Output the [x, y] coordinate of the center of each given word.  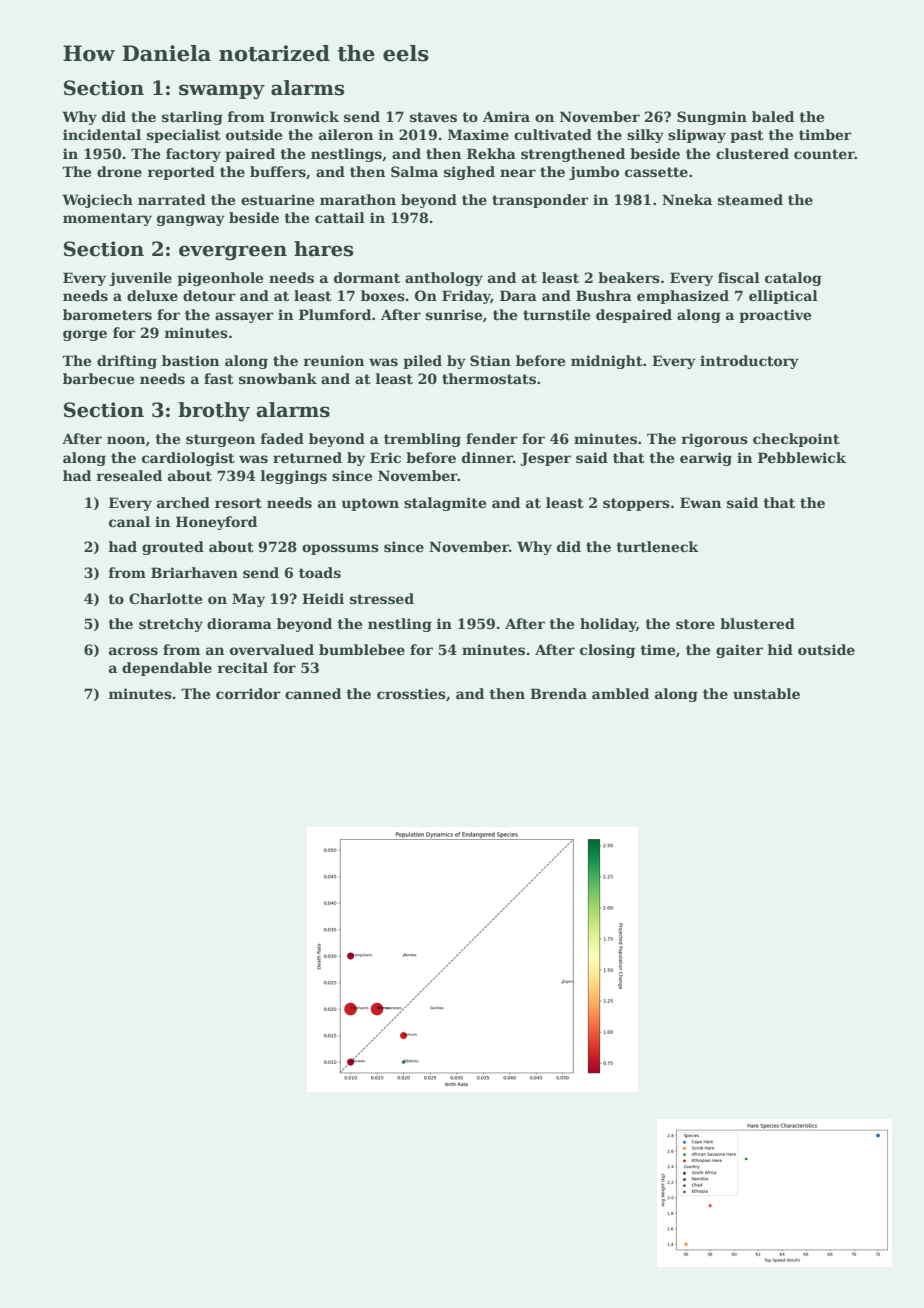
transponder [540, 201]
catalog [793, 279]
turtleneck [657, 546]
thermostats [489, 378]
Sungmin [712, 118]
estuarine [277, 199]
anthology [444, 279]
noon [126, 440]
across [133, 651]
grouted [173, 548]
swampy [222, 91]
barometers [107, 314]
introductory [749, 362]
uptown [370, 504]
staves [433, 117]
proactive [775, 316]
